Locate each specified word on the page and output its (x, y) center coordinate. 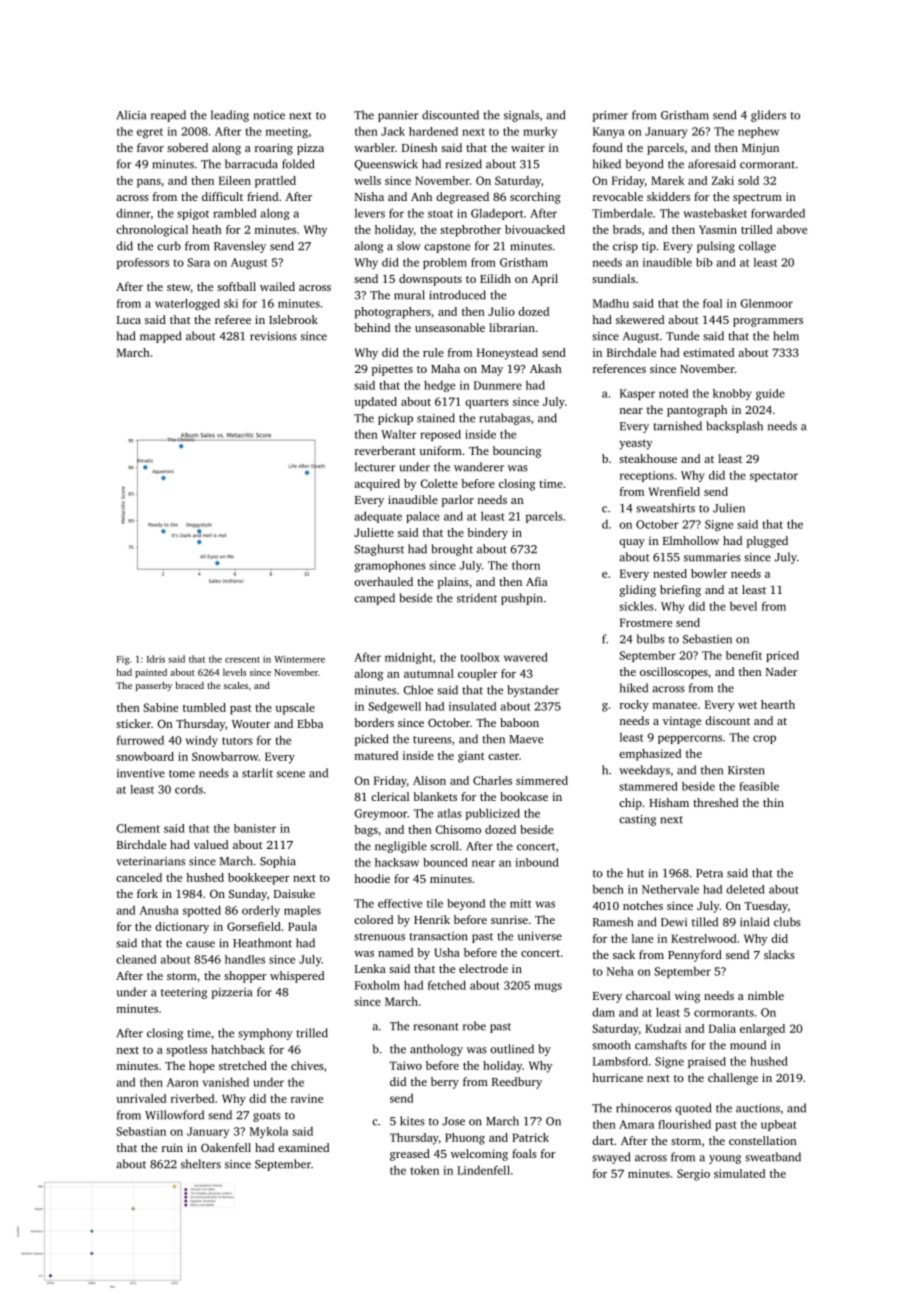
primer (610, 116)
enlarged (762, 1030)
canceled (139, 877)
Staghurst (379, 550)
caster (503, 756)
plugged (767, 542)
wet (747, 705)
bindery (487, 534)
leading (230, 116)
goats (267, 1117)
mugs (548, 987)
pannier (398, 116)
